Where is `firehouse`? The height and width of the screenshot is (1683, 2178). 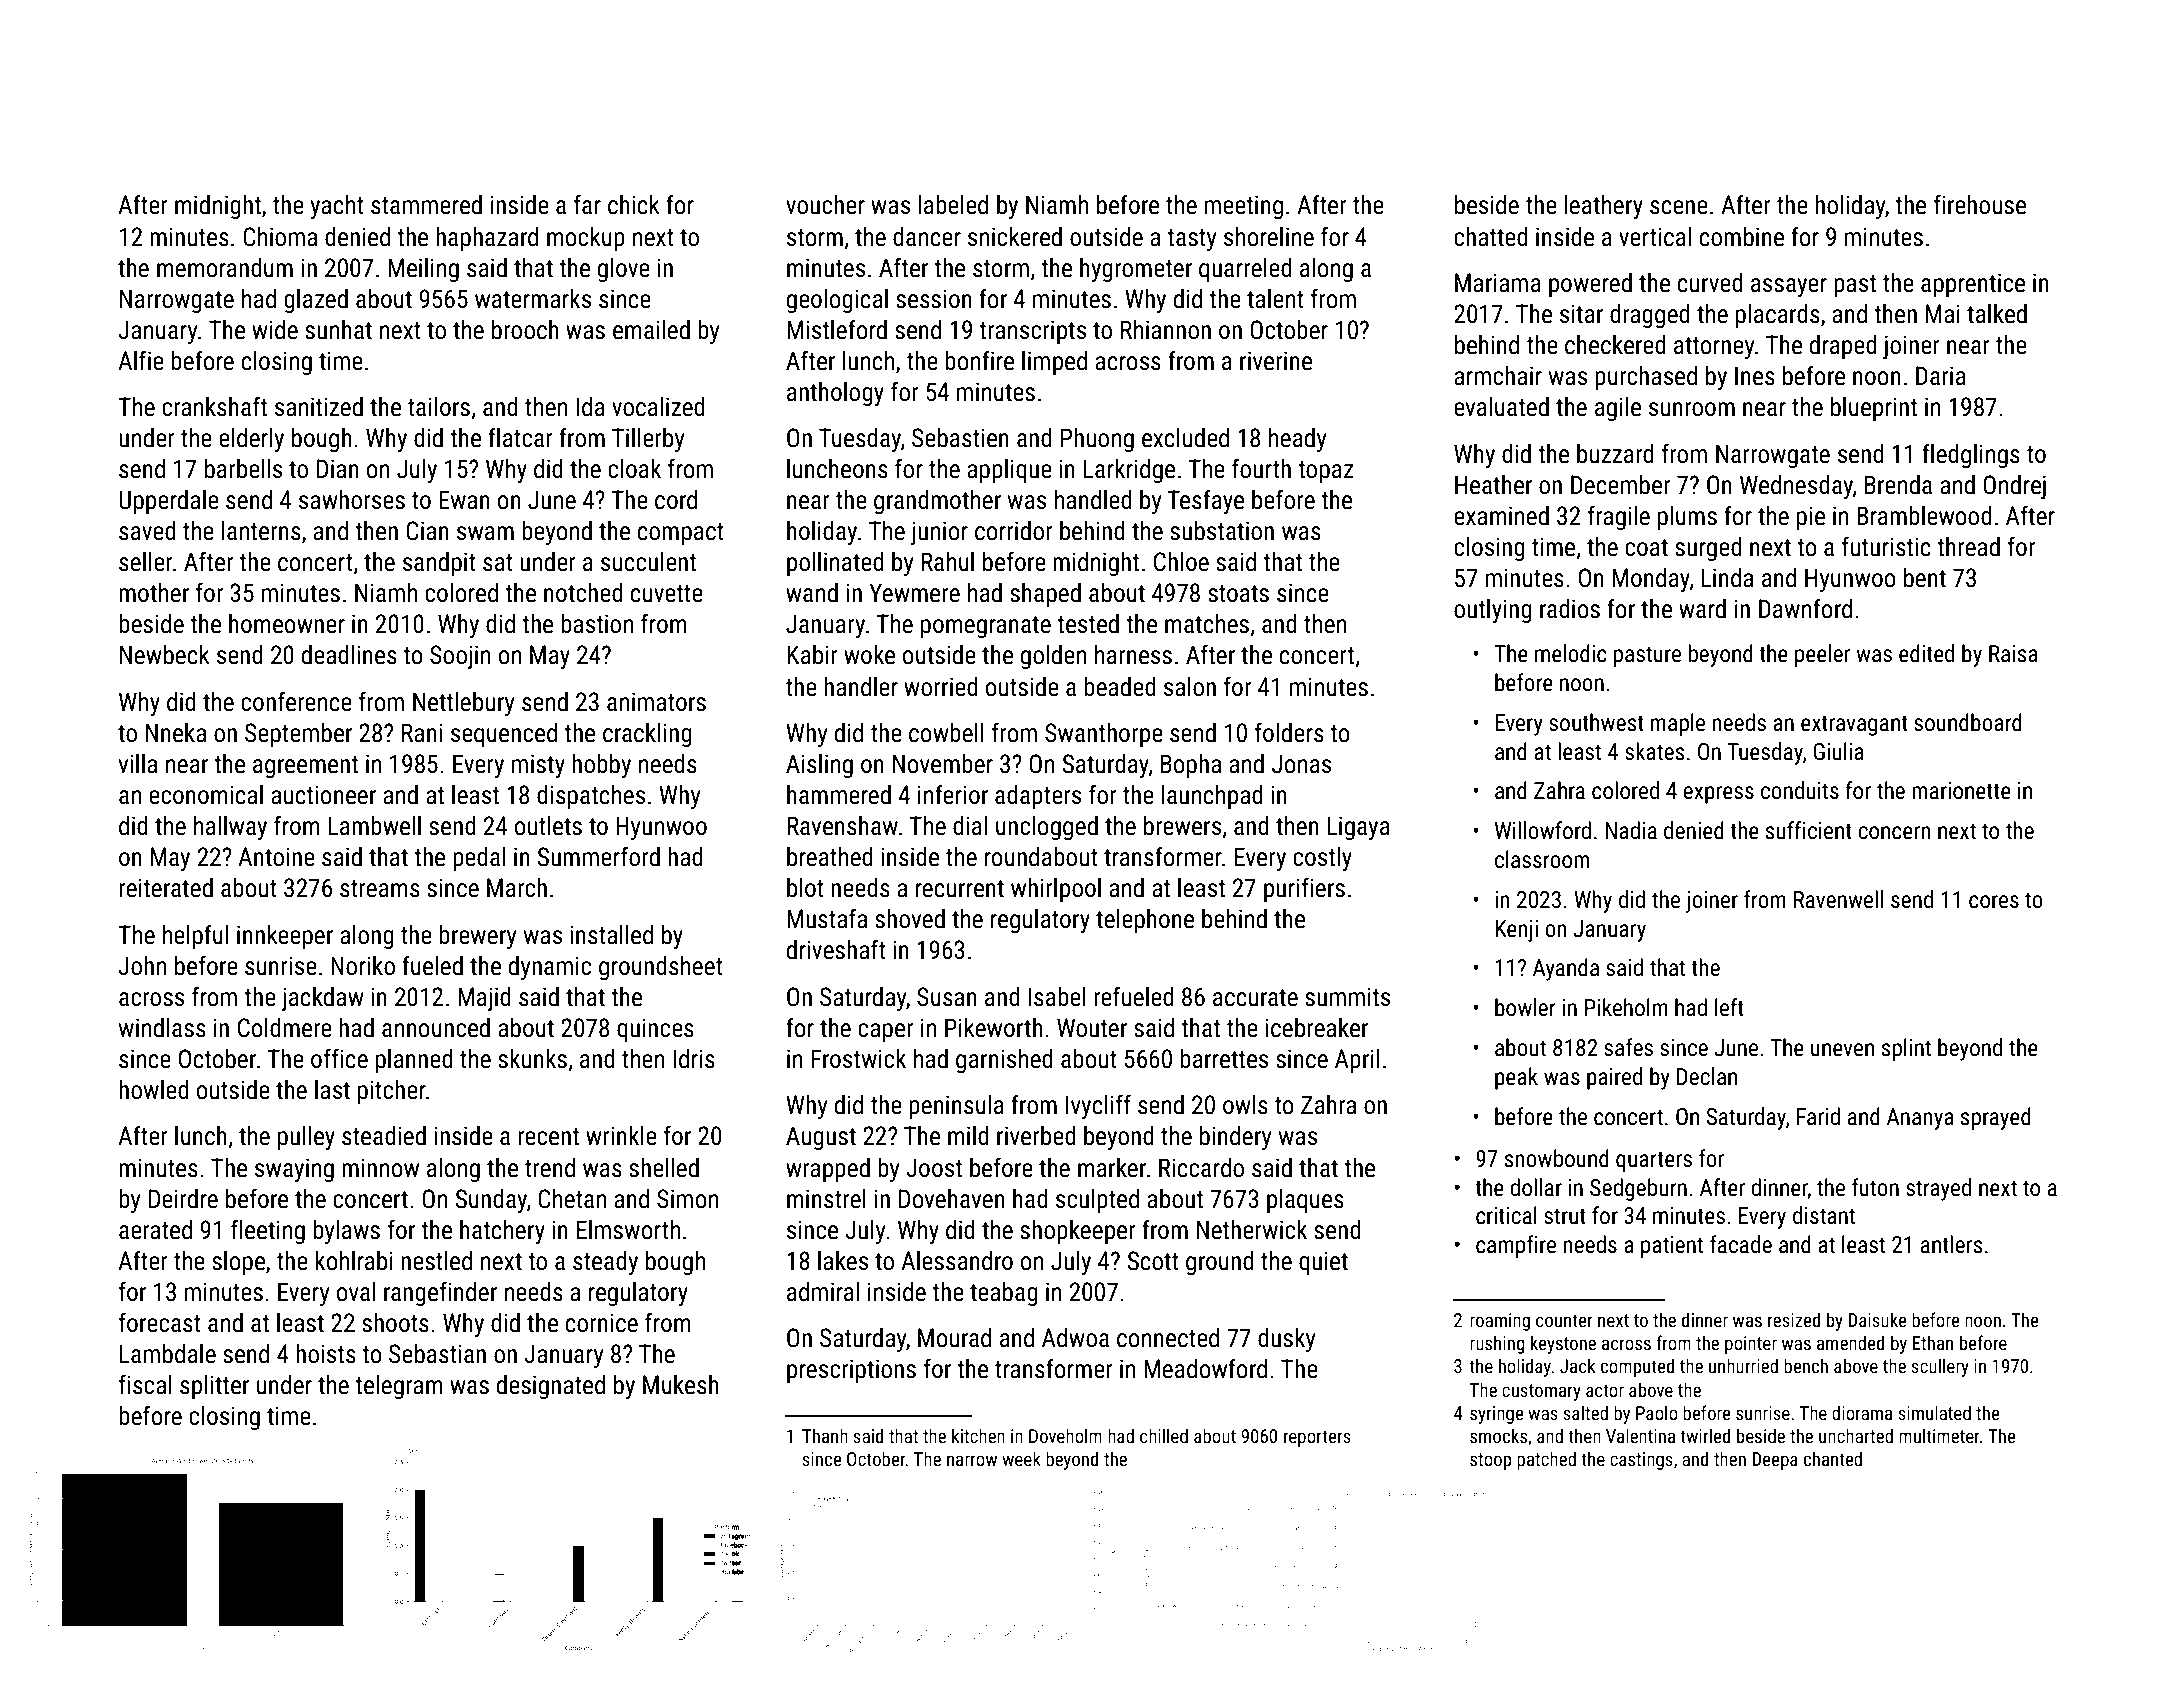 firehouse is located at coordinates (1980, 204).
